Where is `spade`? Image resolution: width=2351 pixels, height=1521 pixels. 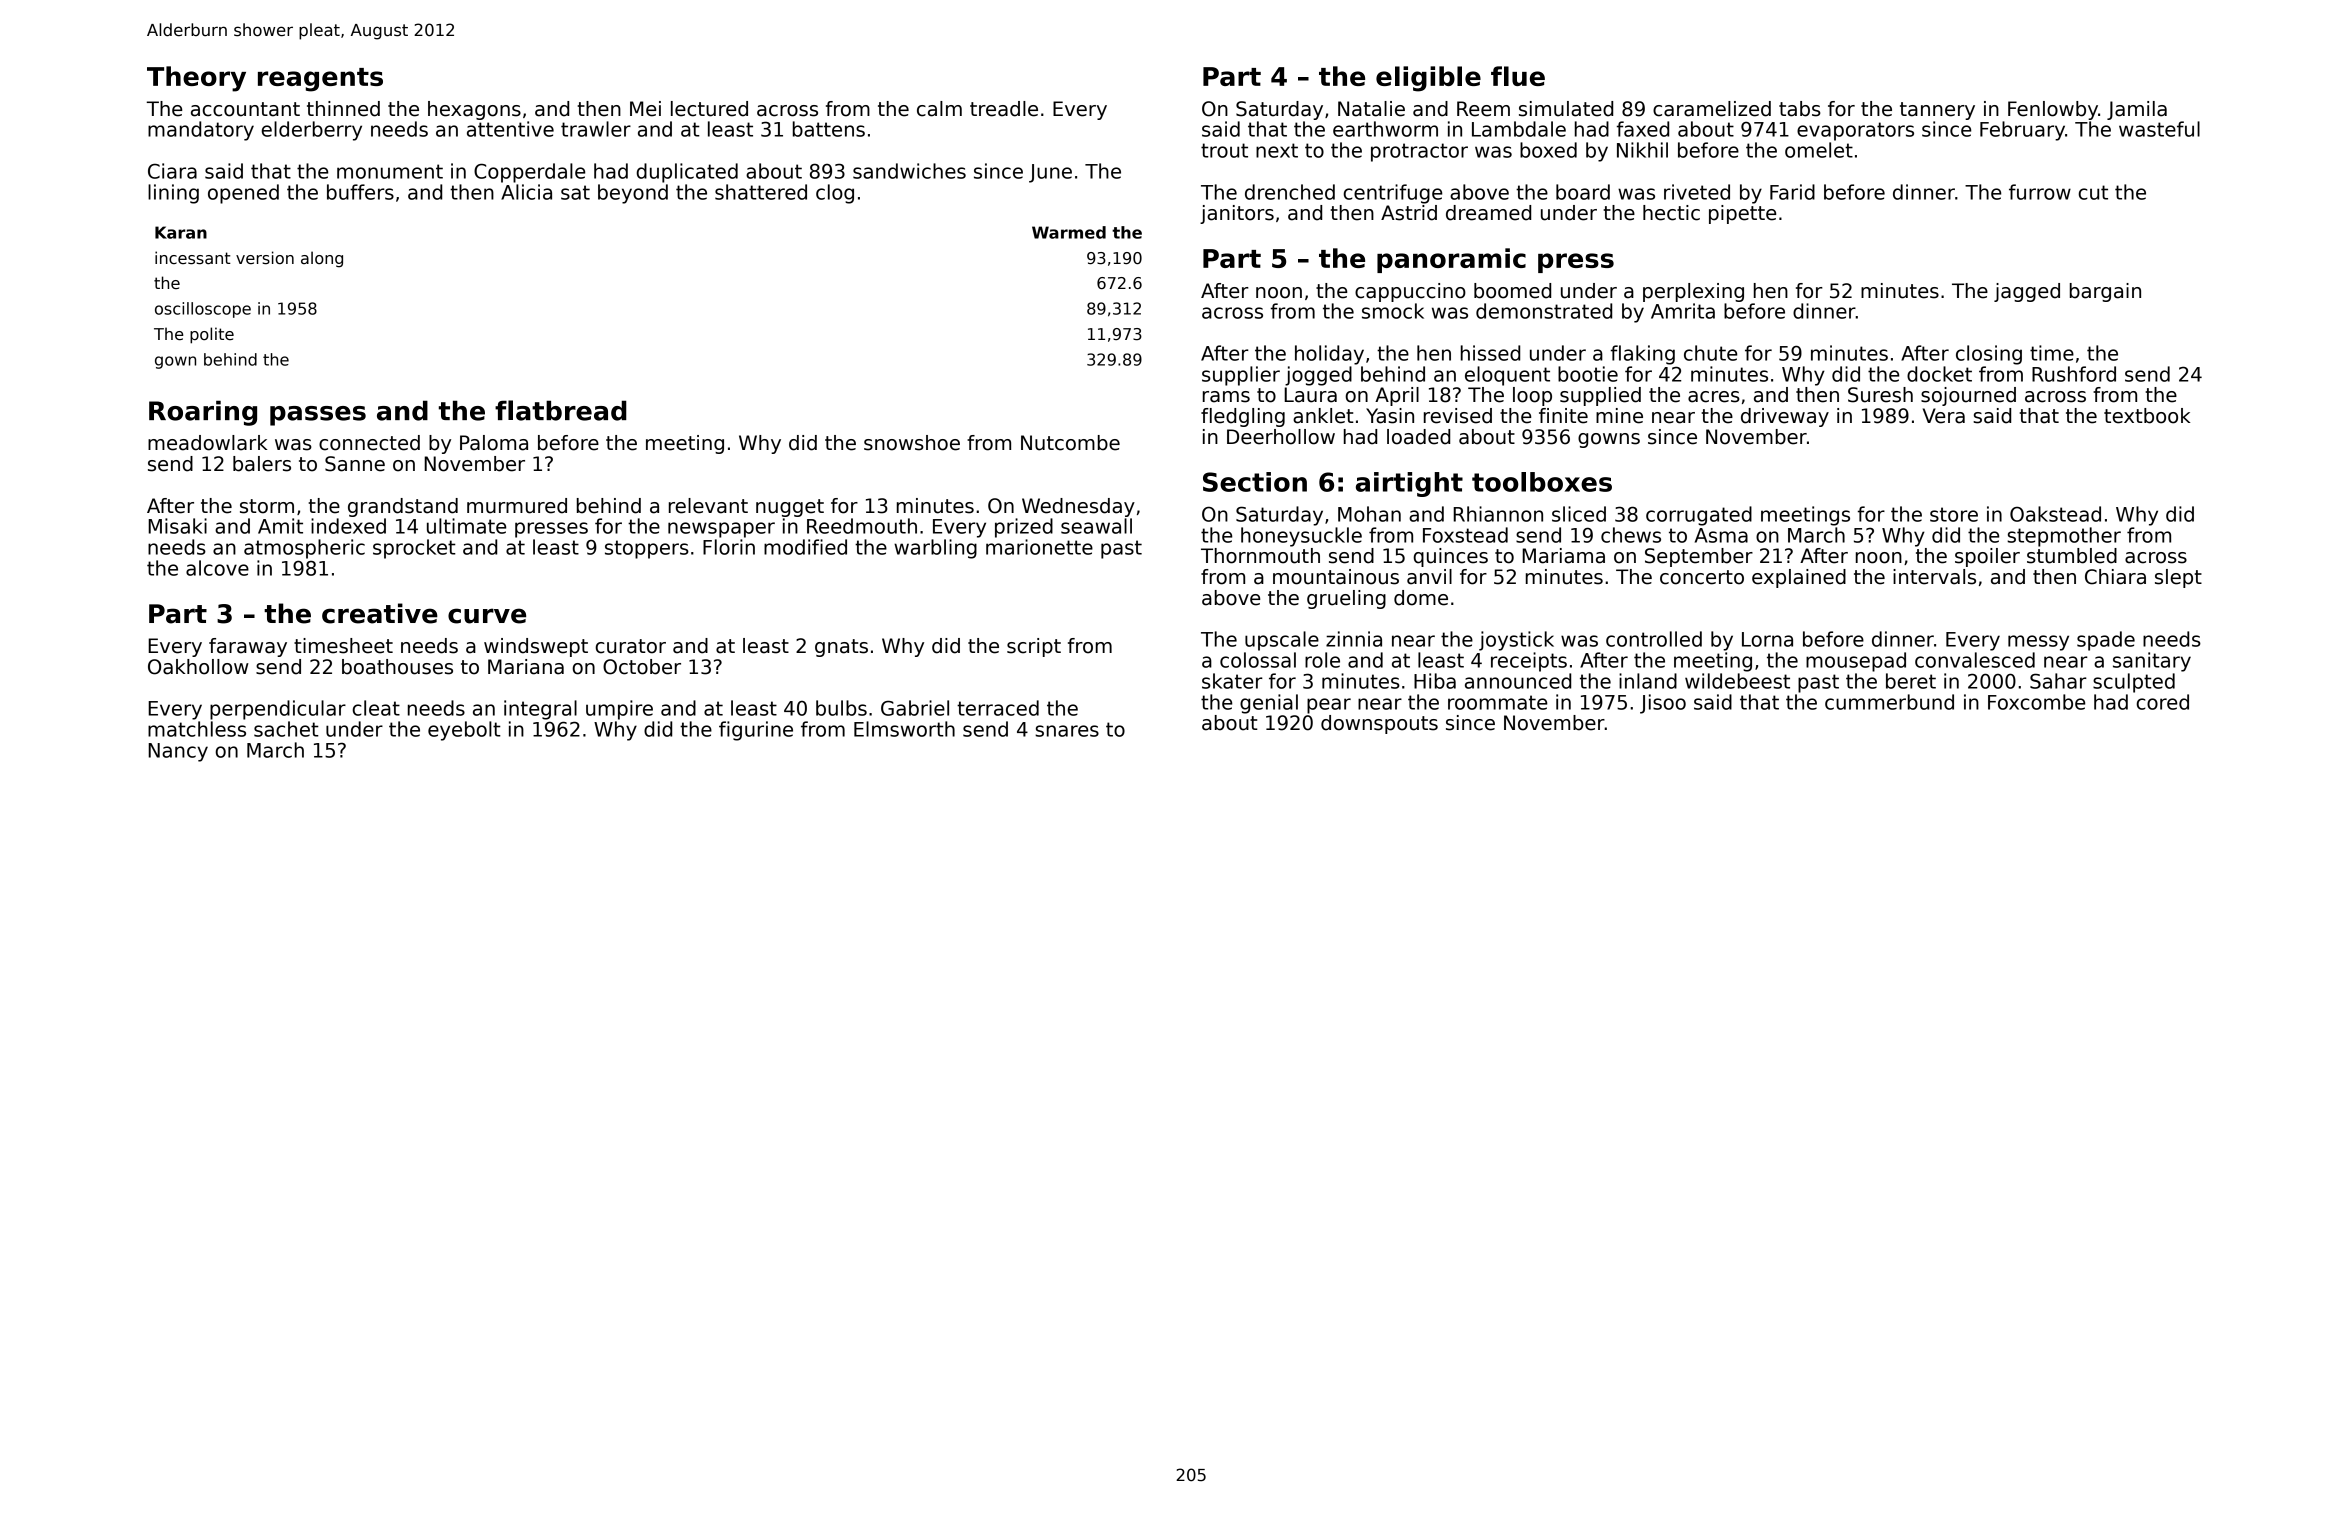 spade is located at coordinates (2106, 641).
